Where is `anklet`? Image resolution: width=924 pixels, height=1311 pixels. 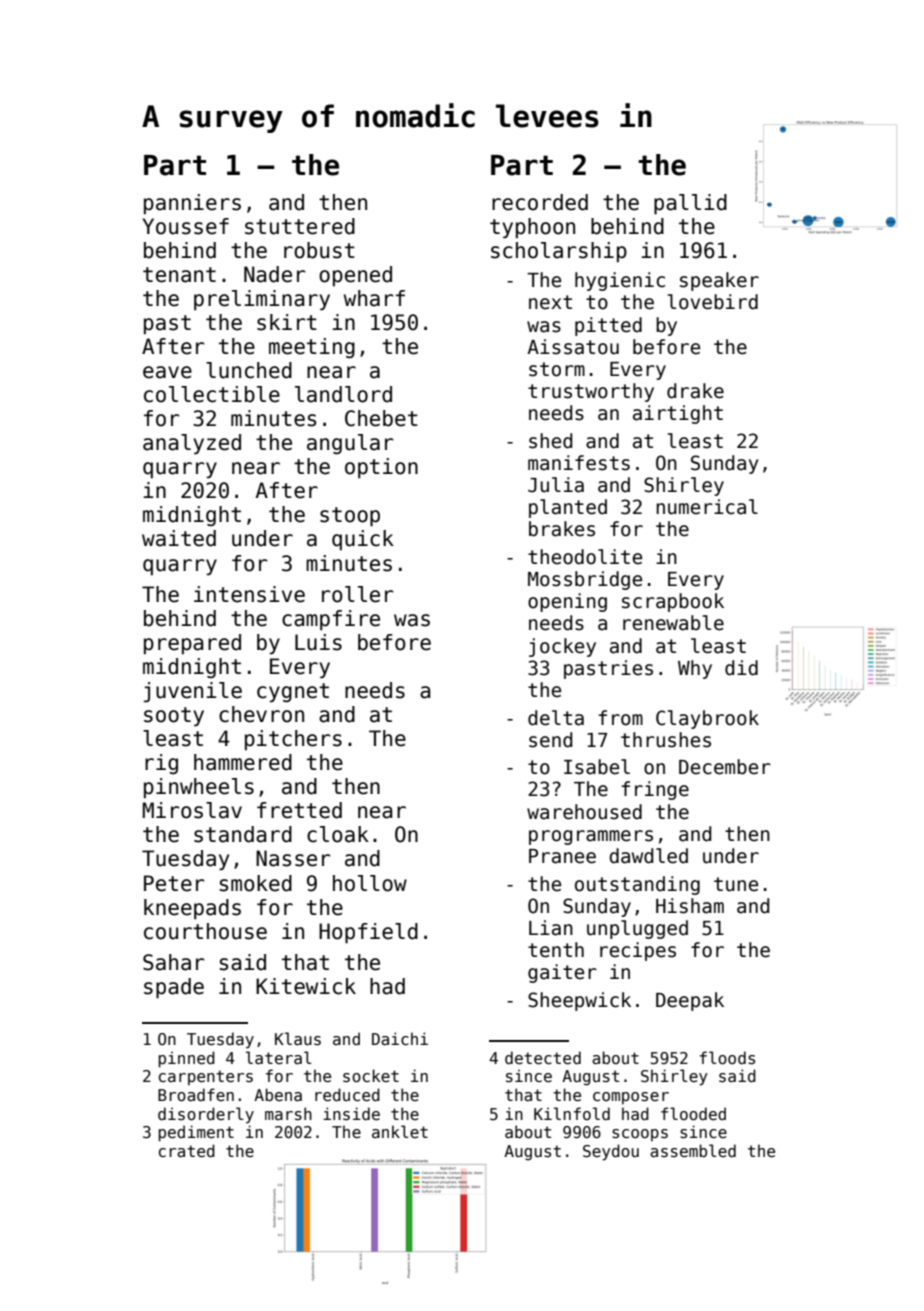 anklet is located at coordinates (400, 1131).
